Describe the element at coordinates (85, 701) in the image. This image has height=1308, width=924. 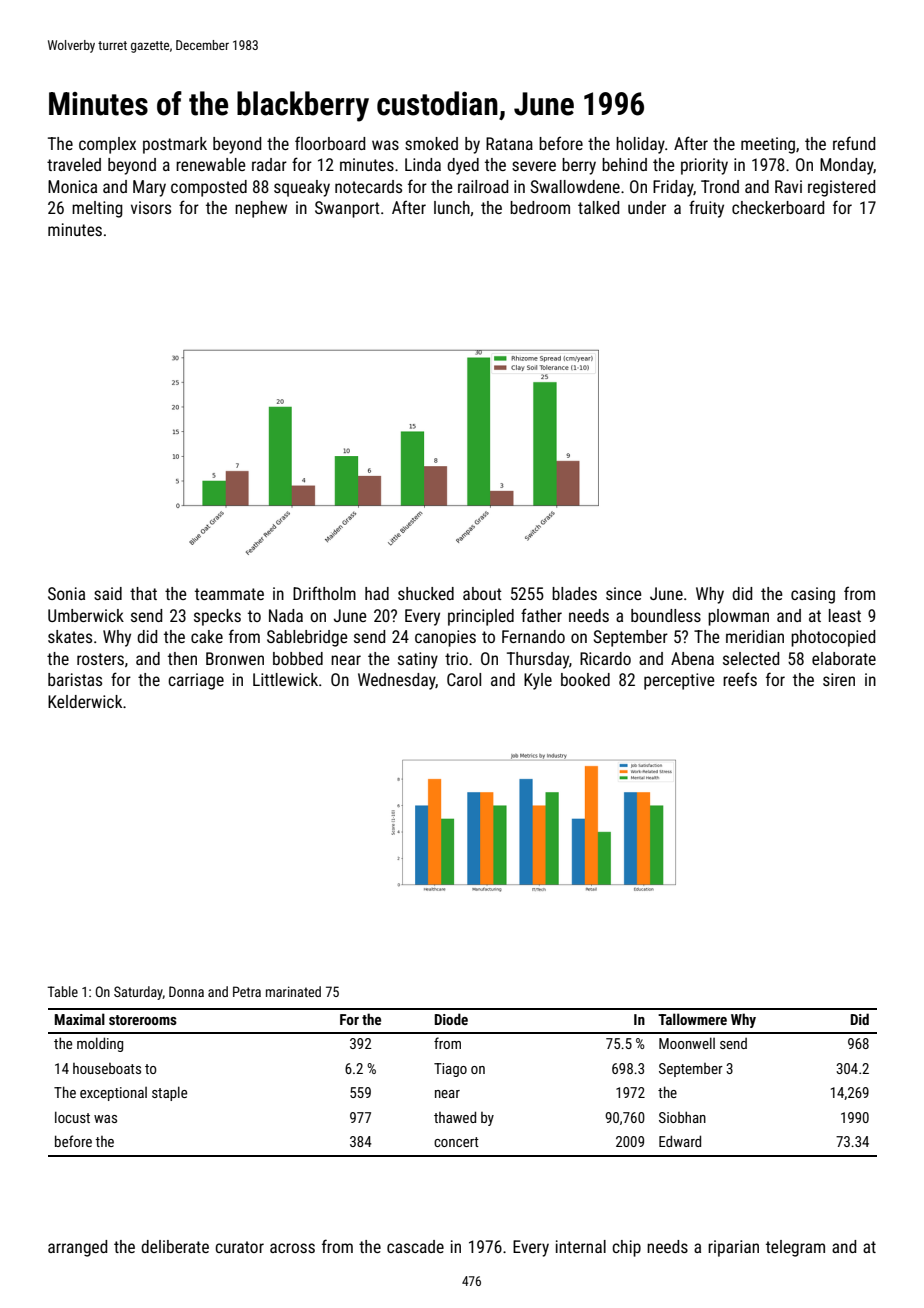
I see `Kelderwick` at that location.
